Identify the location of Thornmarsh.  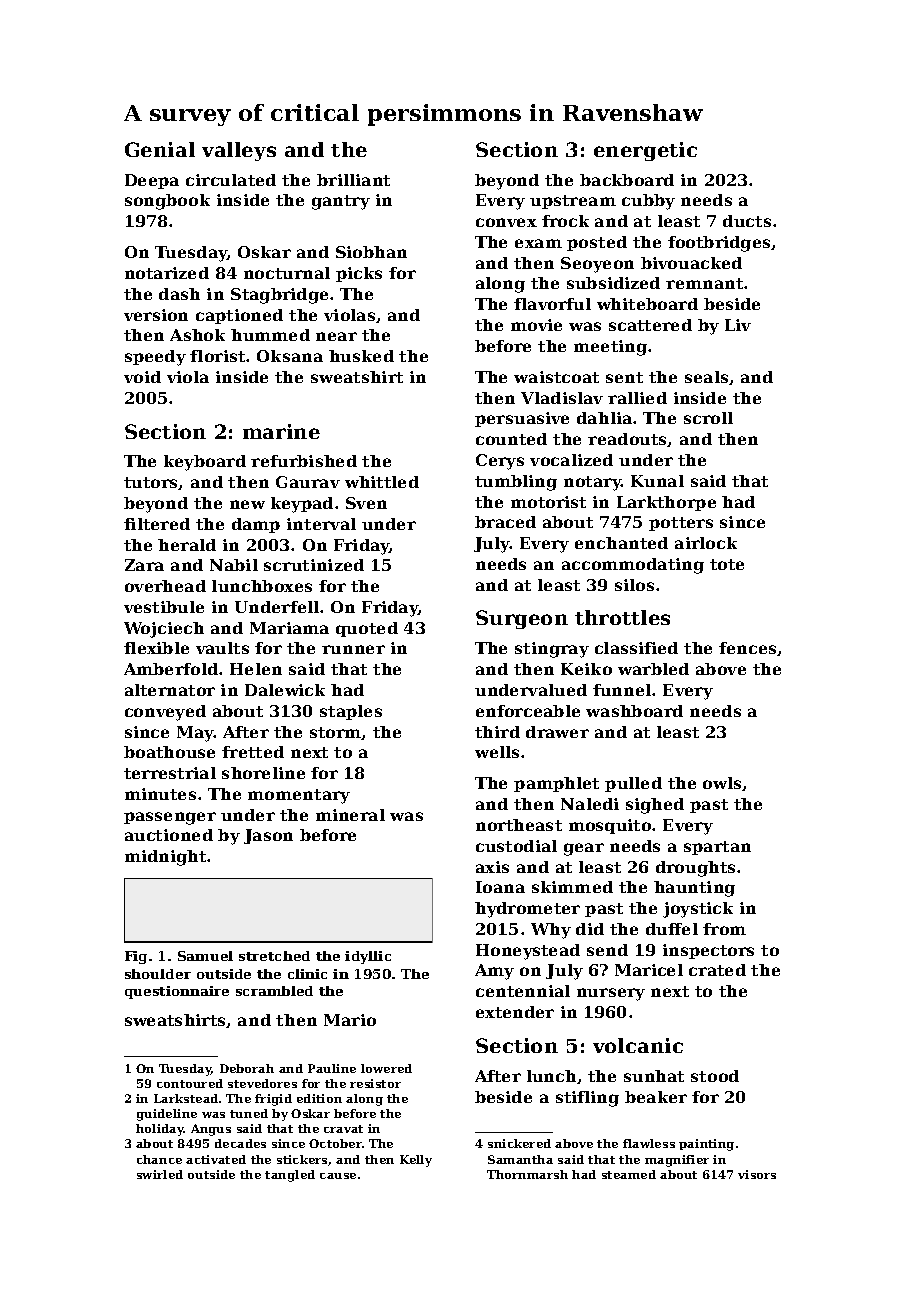
(527, 1174).
